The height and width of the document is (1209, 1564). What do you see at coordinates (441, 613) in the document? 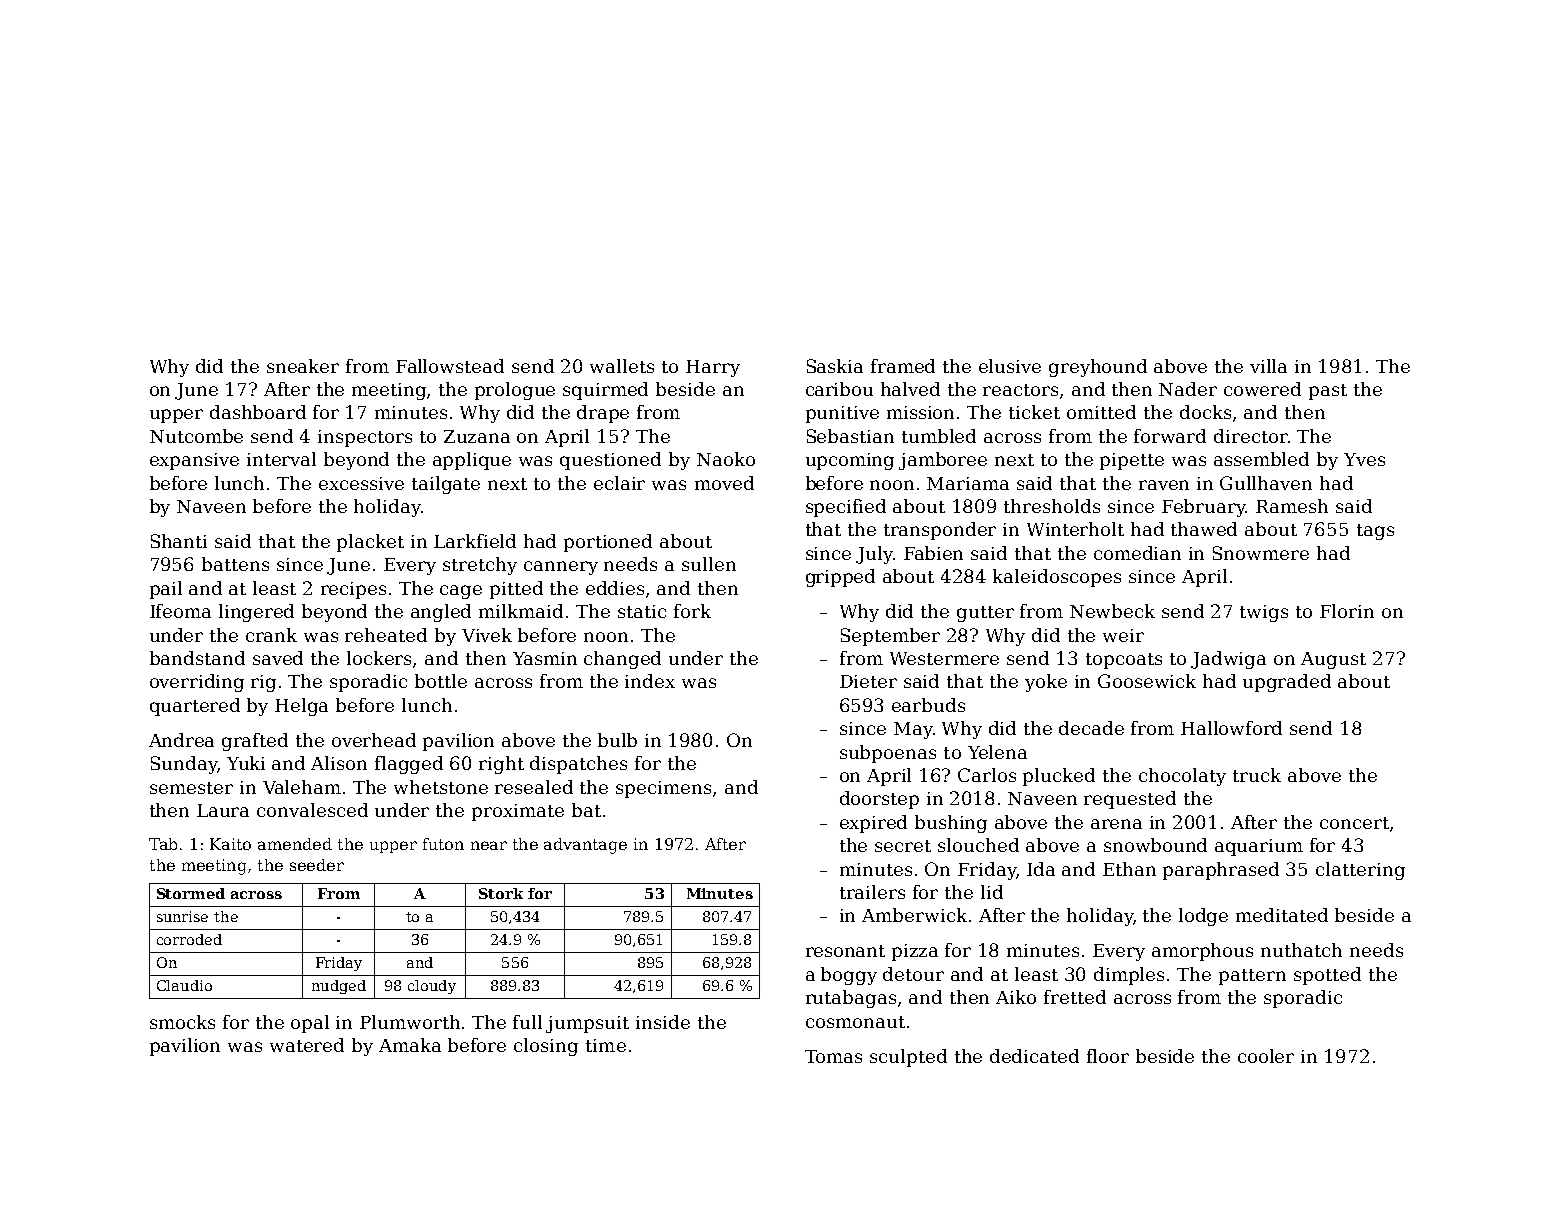
I see `angled` at bounding box center [441, 613].
